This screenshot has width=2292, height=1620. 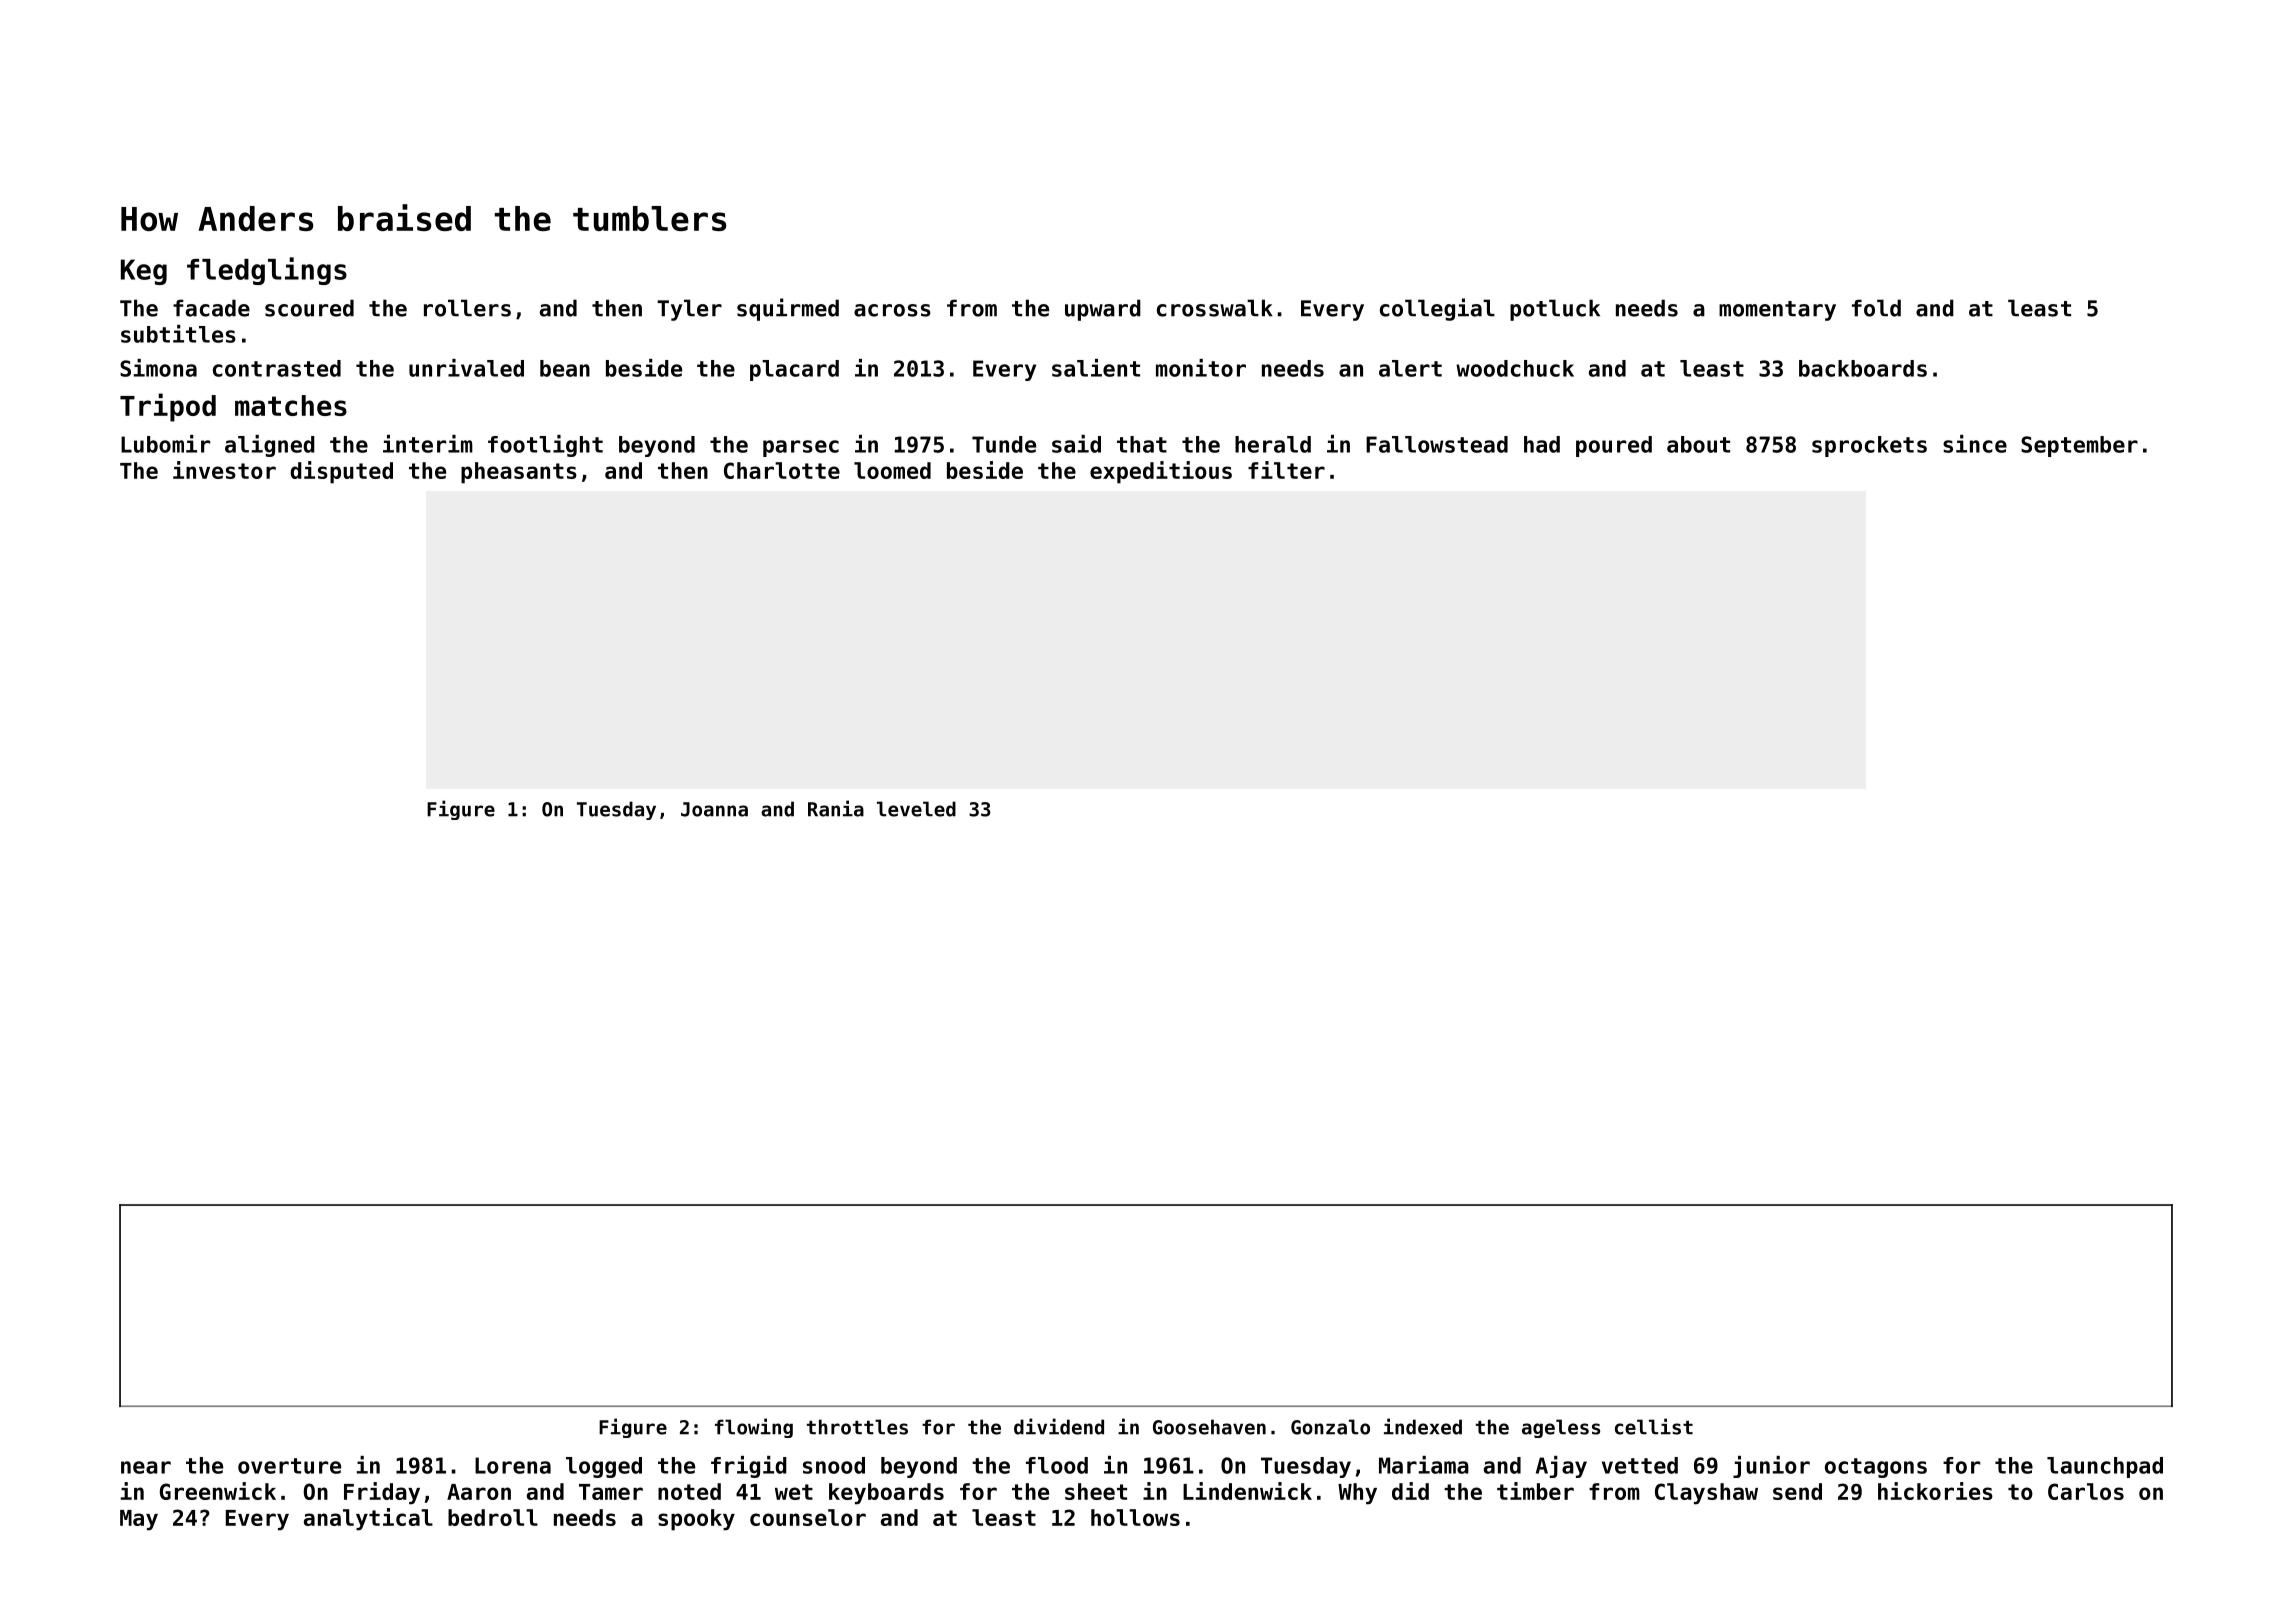 I want to click on Greenwick, so click(x=218, y=1491).
